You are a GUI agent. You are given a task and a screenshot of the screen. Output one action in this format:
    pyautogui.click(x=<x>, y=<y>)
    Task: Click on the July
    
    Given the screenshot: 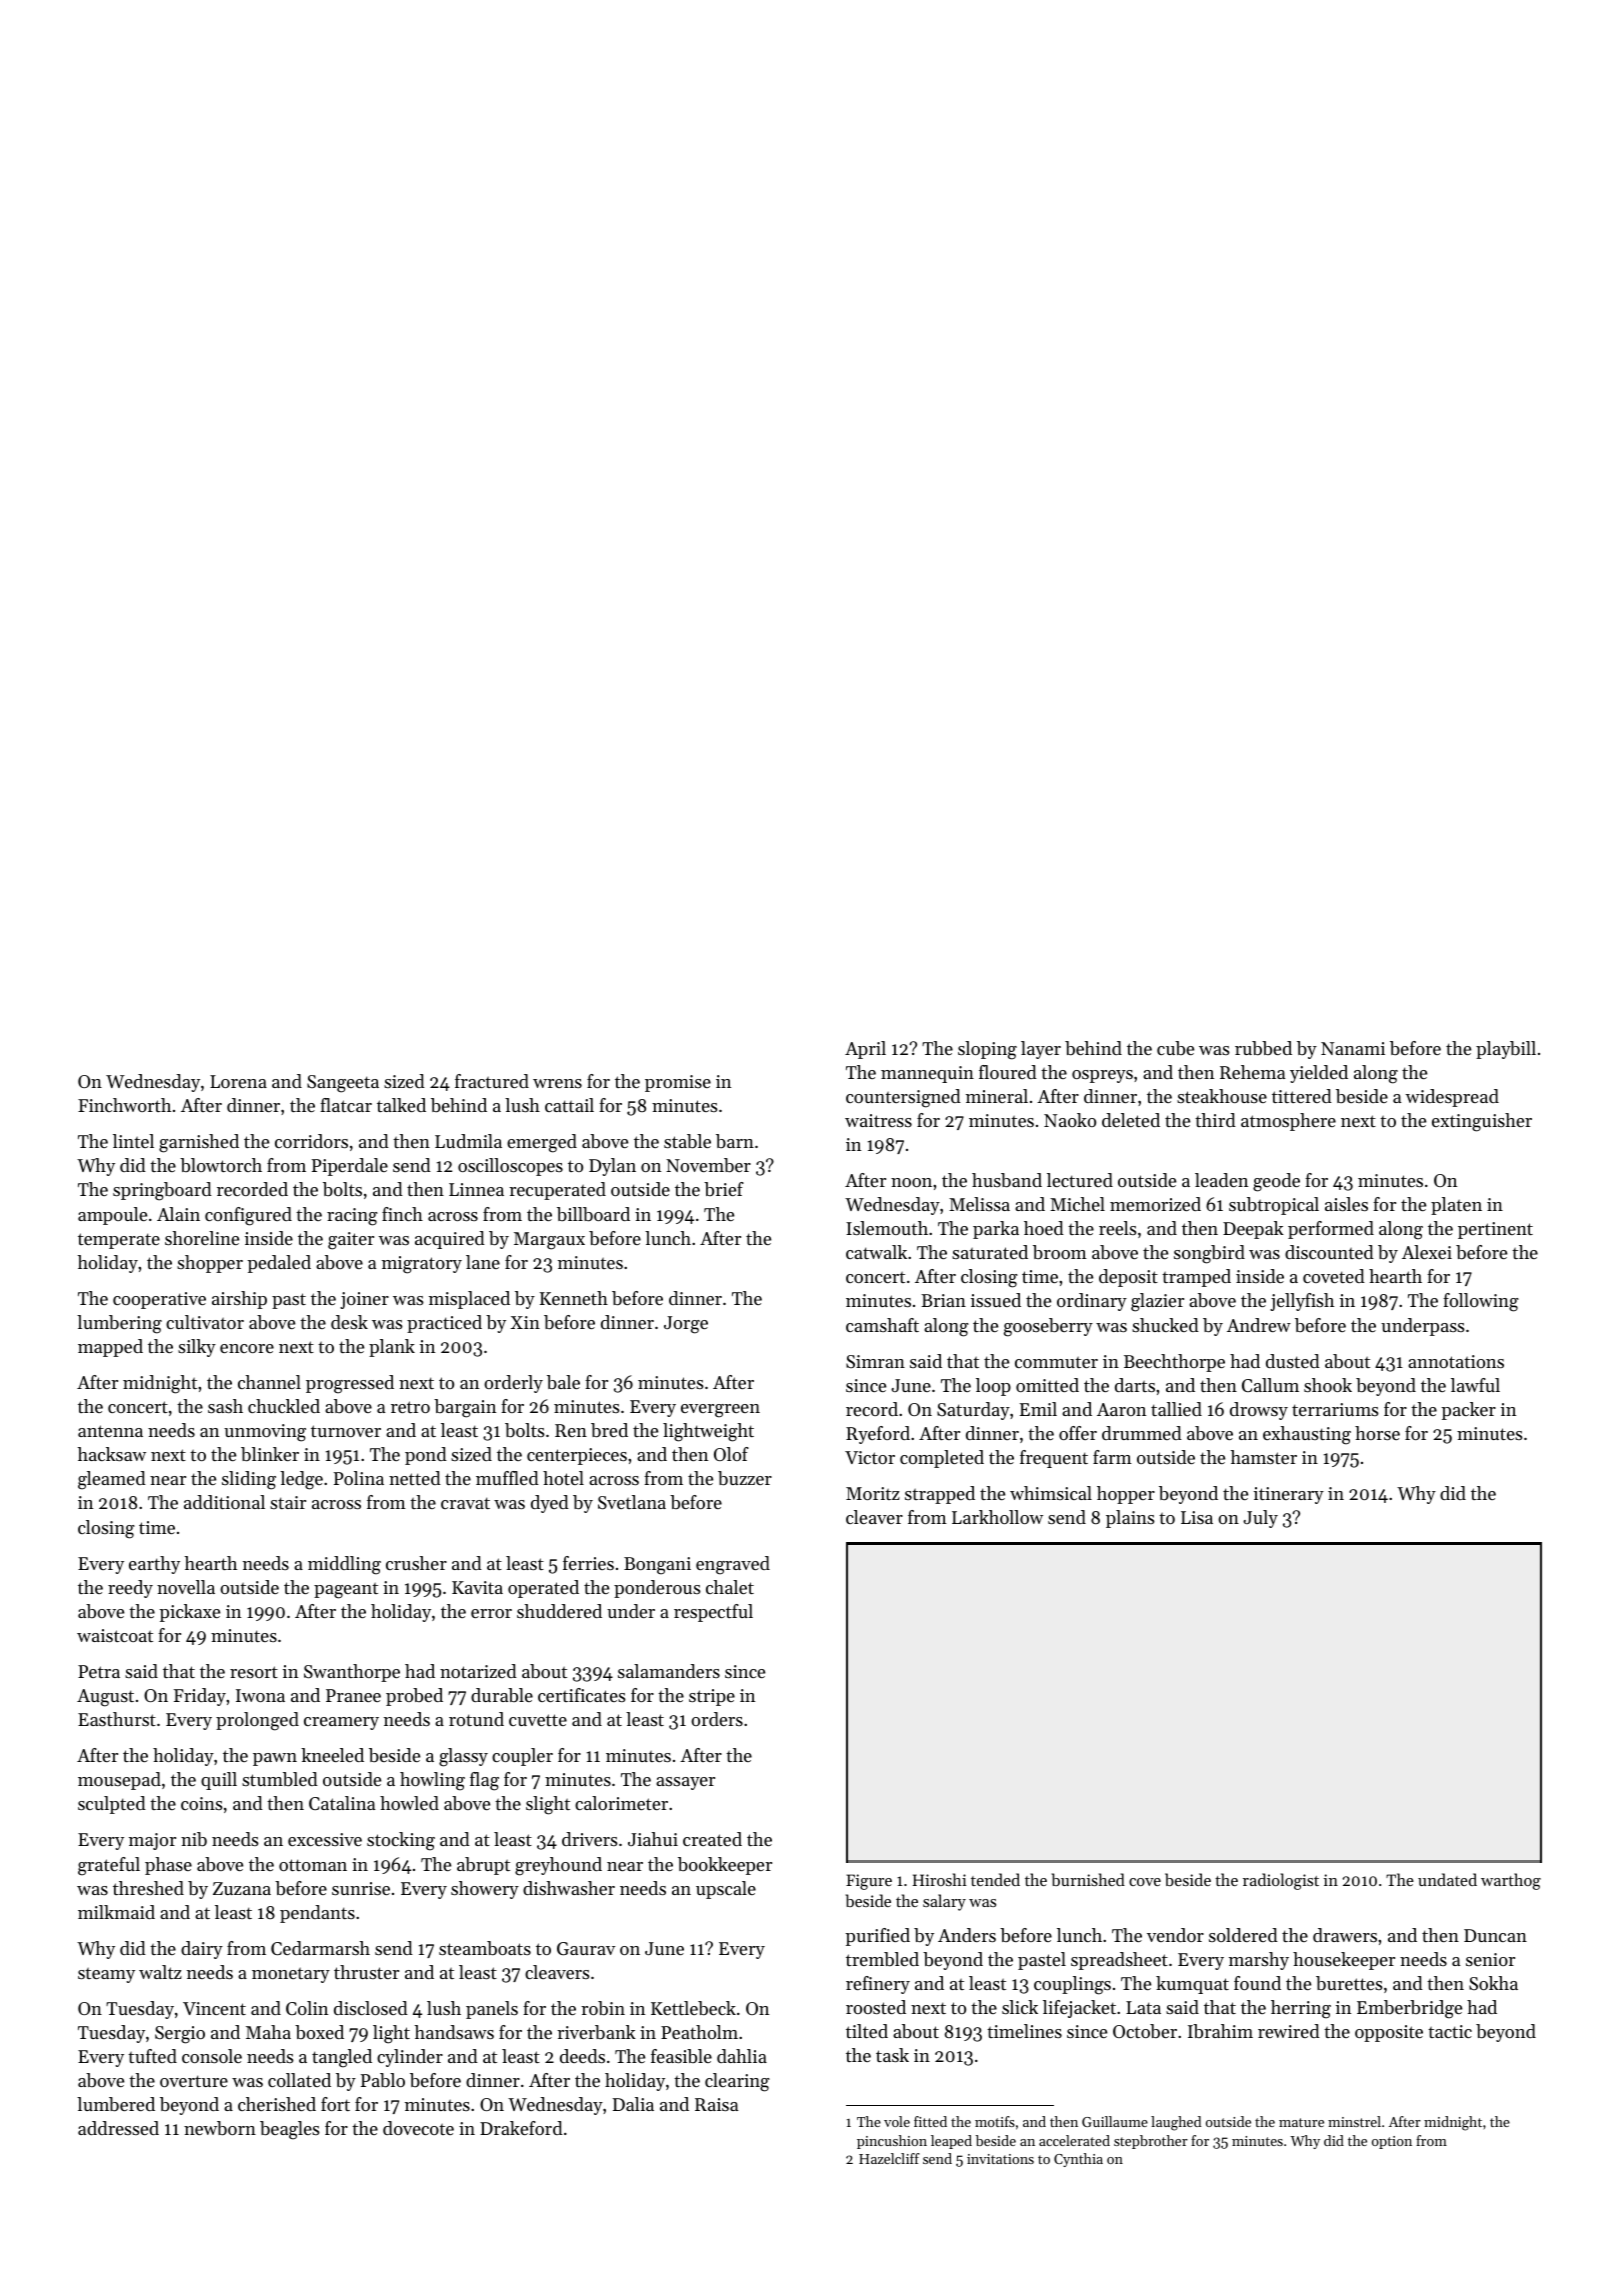 What is the action you would take?
    pyautogui.click(x=1260, y=1519)
